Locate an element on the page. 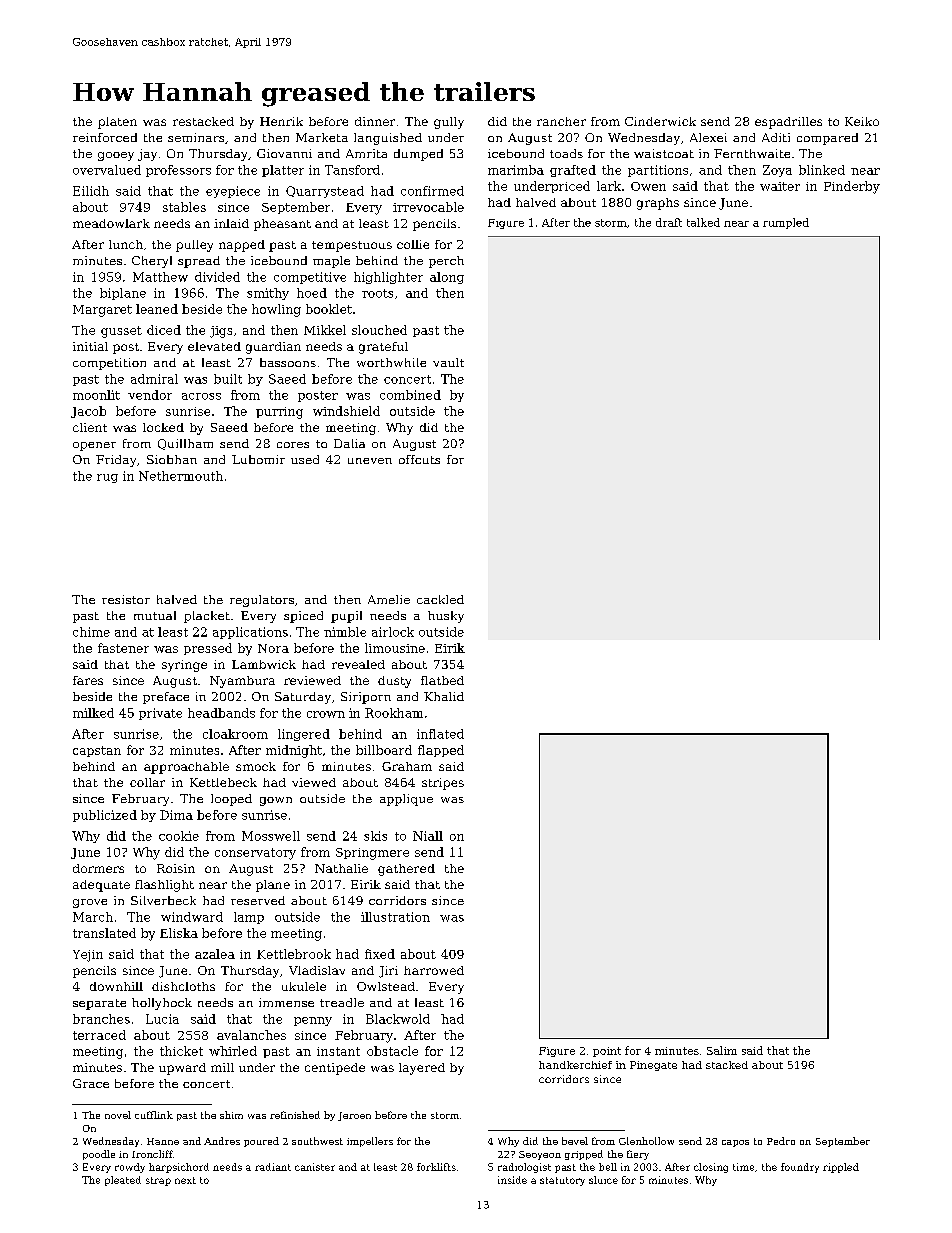 The width and height of the image is (952, 1233). vault is located at coordinates (448, 362).
